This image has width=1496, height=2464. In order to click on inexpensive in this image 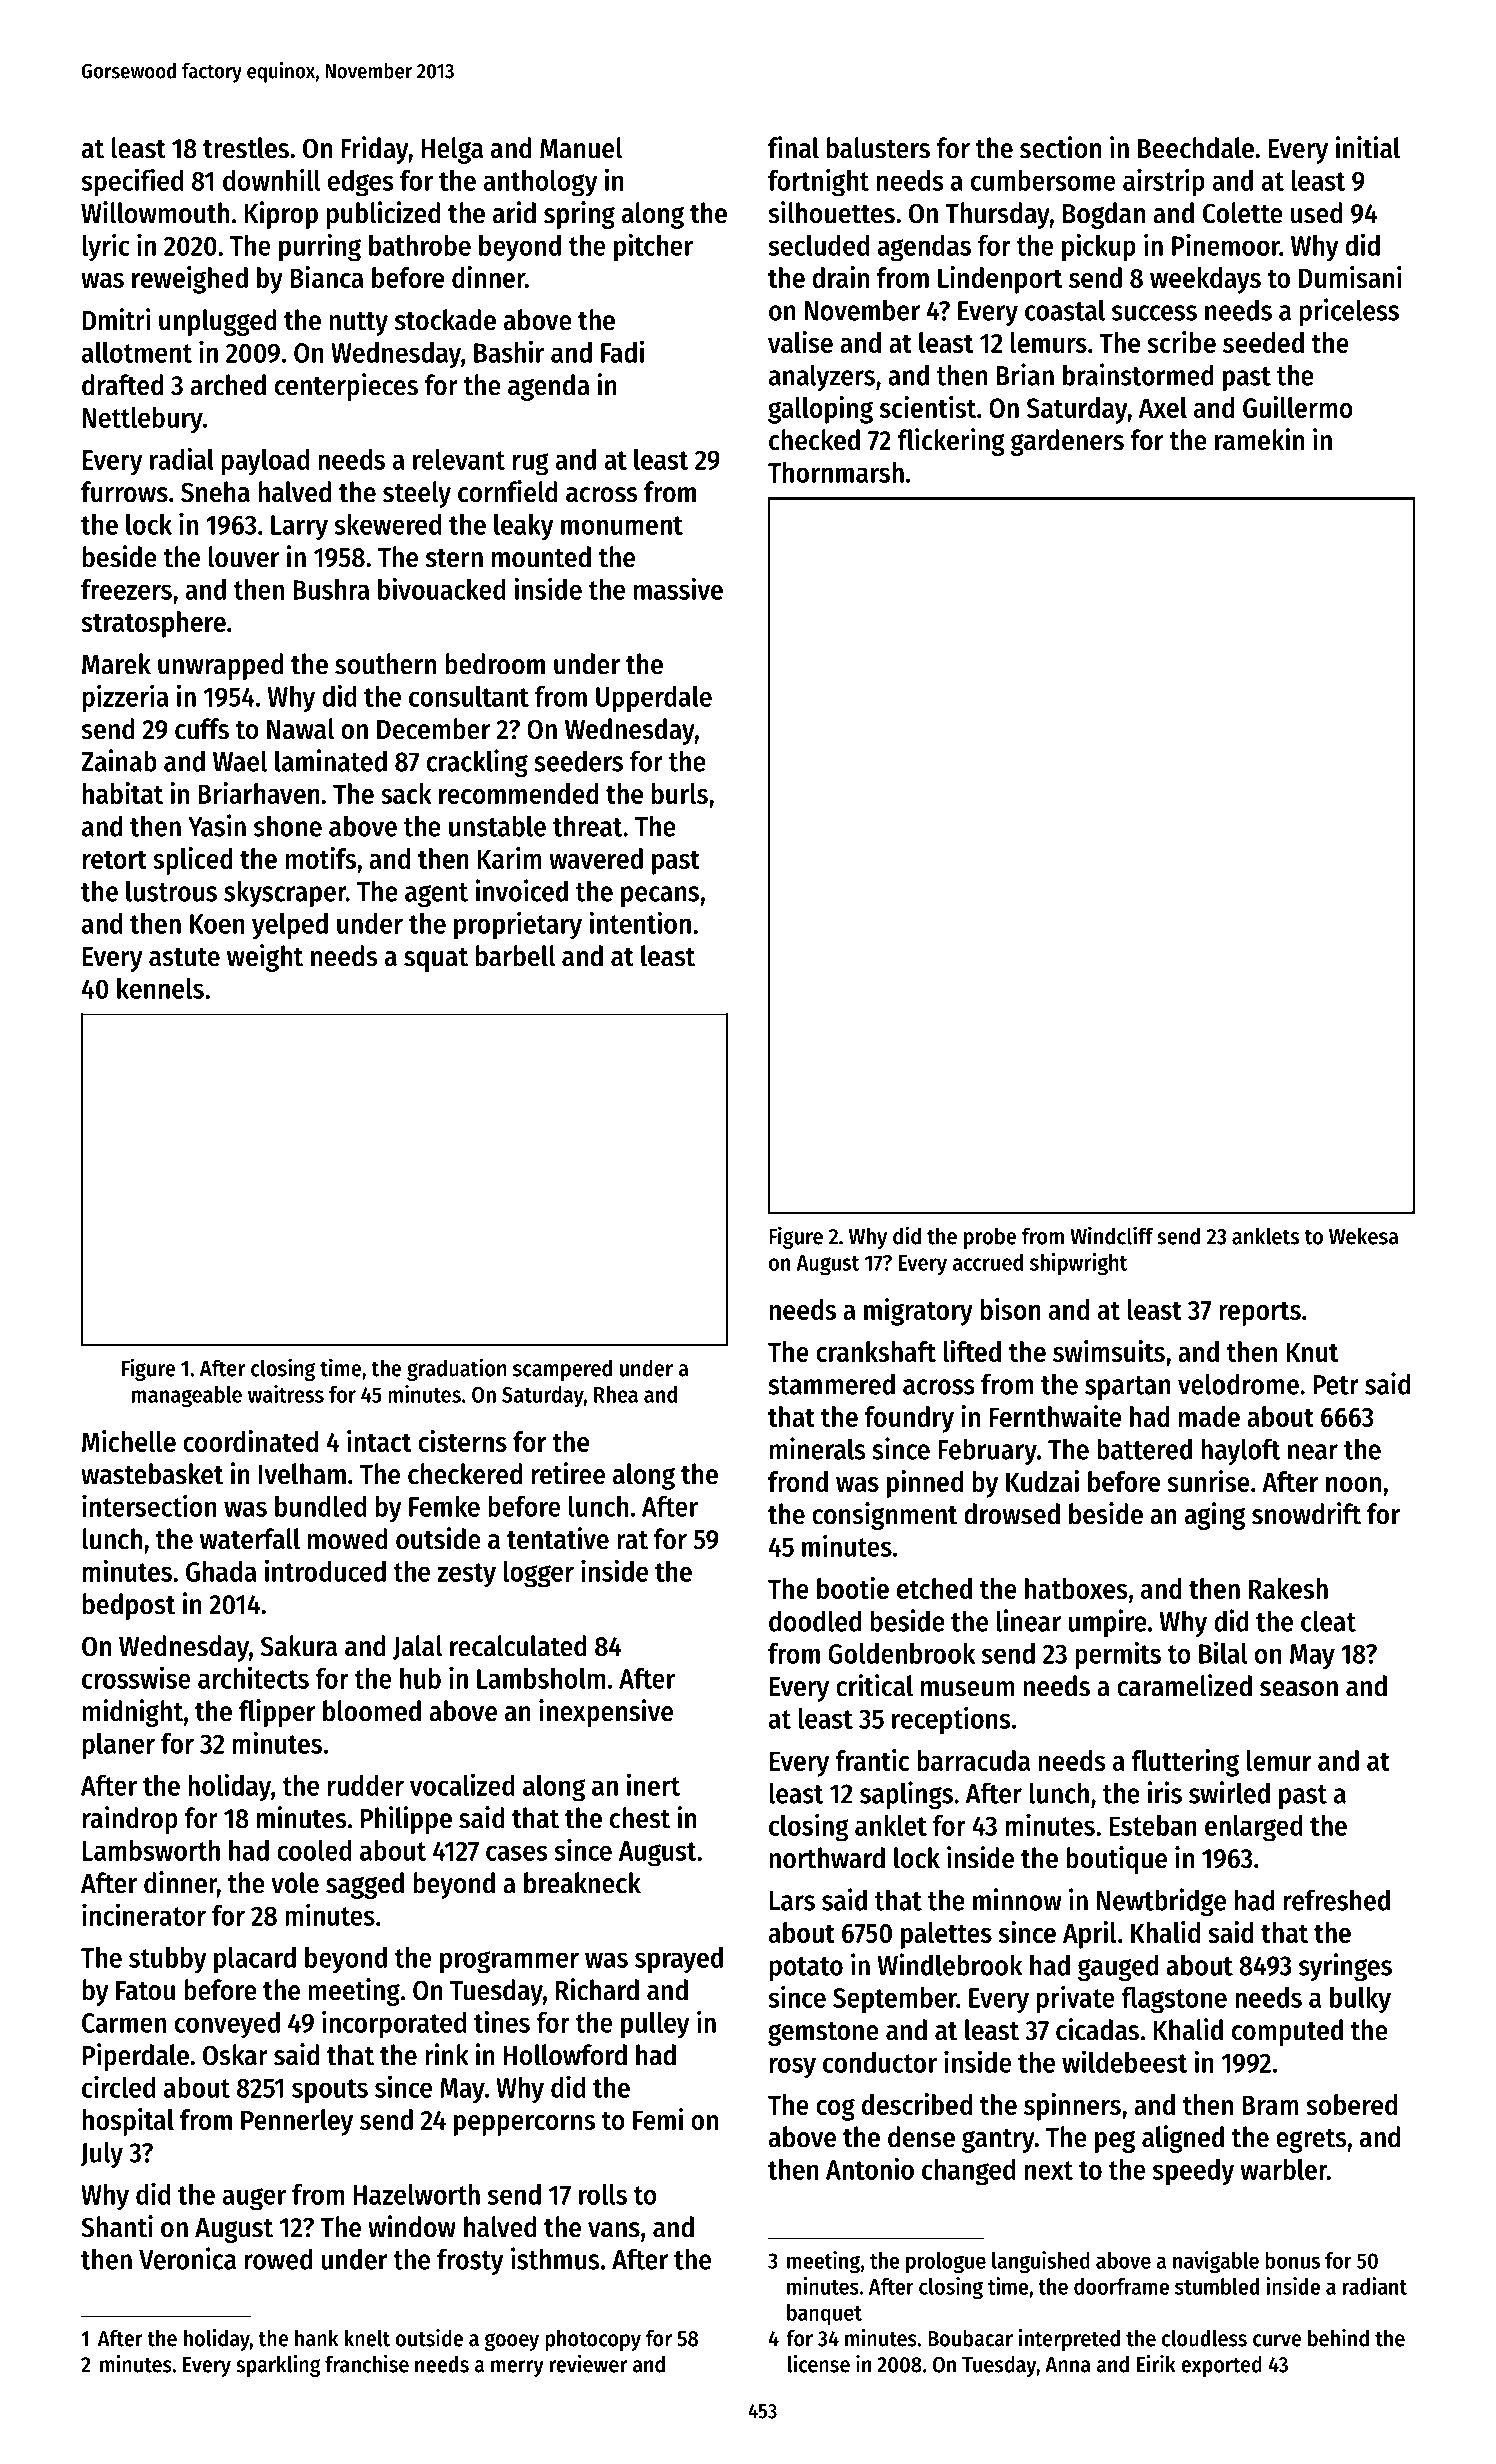, I will do `click(606, 1713)`.
